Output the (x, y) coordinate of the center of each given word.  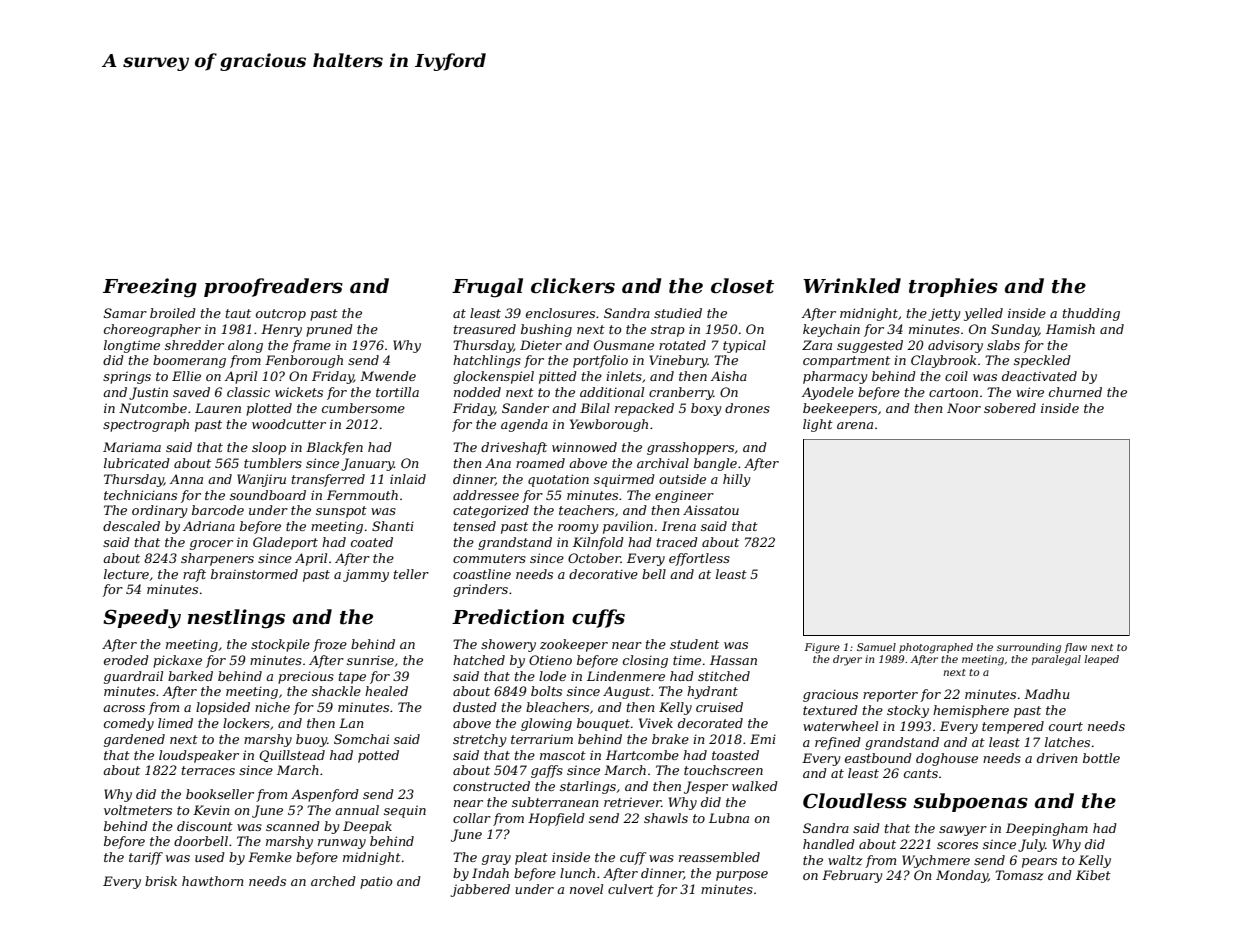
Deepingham (1047, 829)
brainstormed (254, 574)
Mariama (132, 447)
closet (742, 286)
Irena (679, 526)
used (210, 857)
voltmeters (138, 810)
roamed (540, 463)
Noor (964, 408)
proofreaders (273, 287)
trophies (953, 287)
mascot (563, 755)
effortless (699, 559)
